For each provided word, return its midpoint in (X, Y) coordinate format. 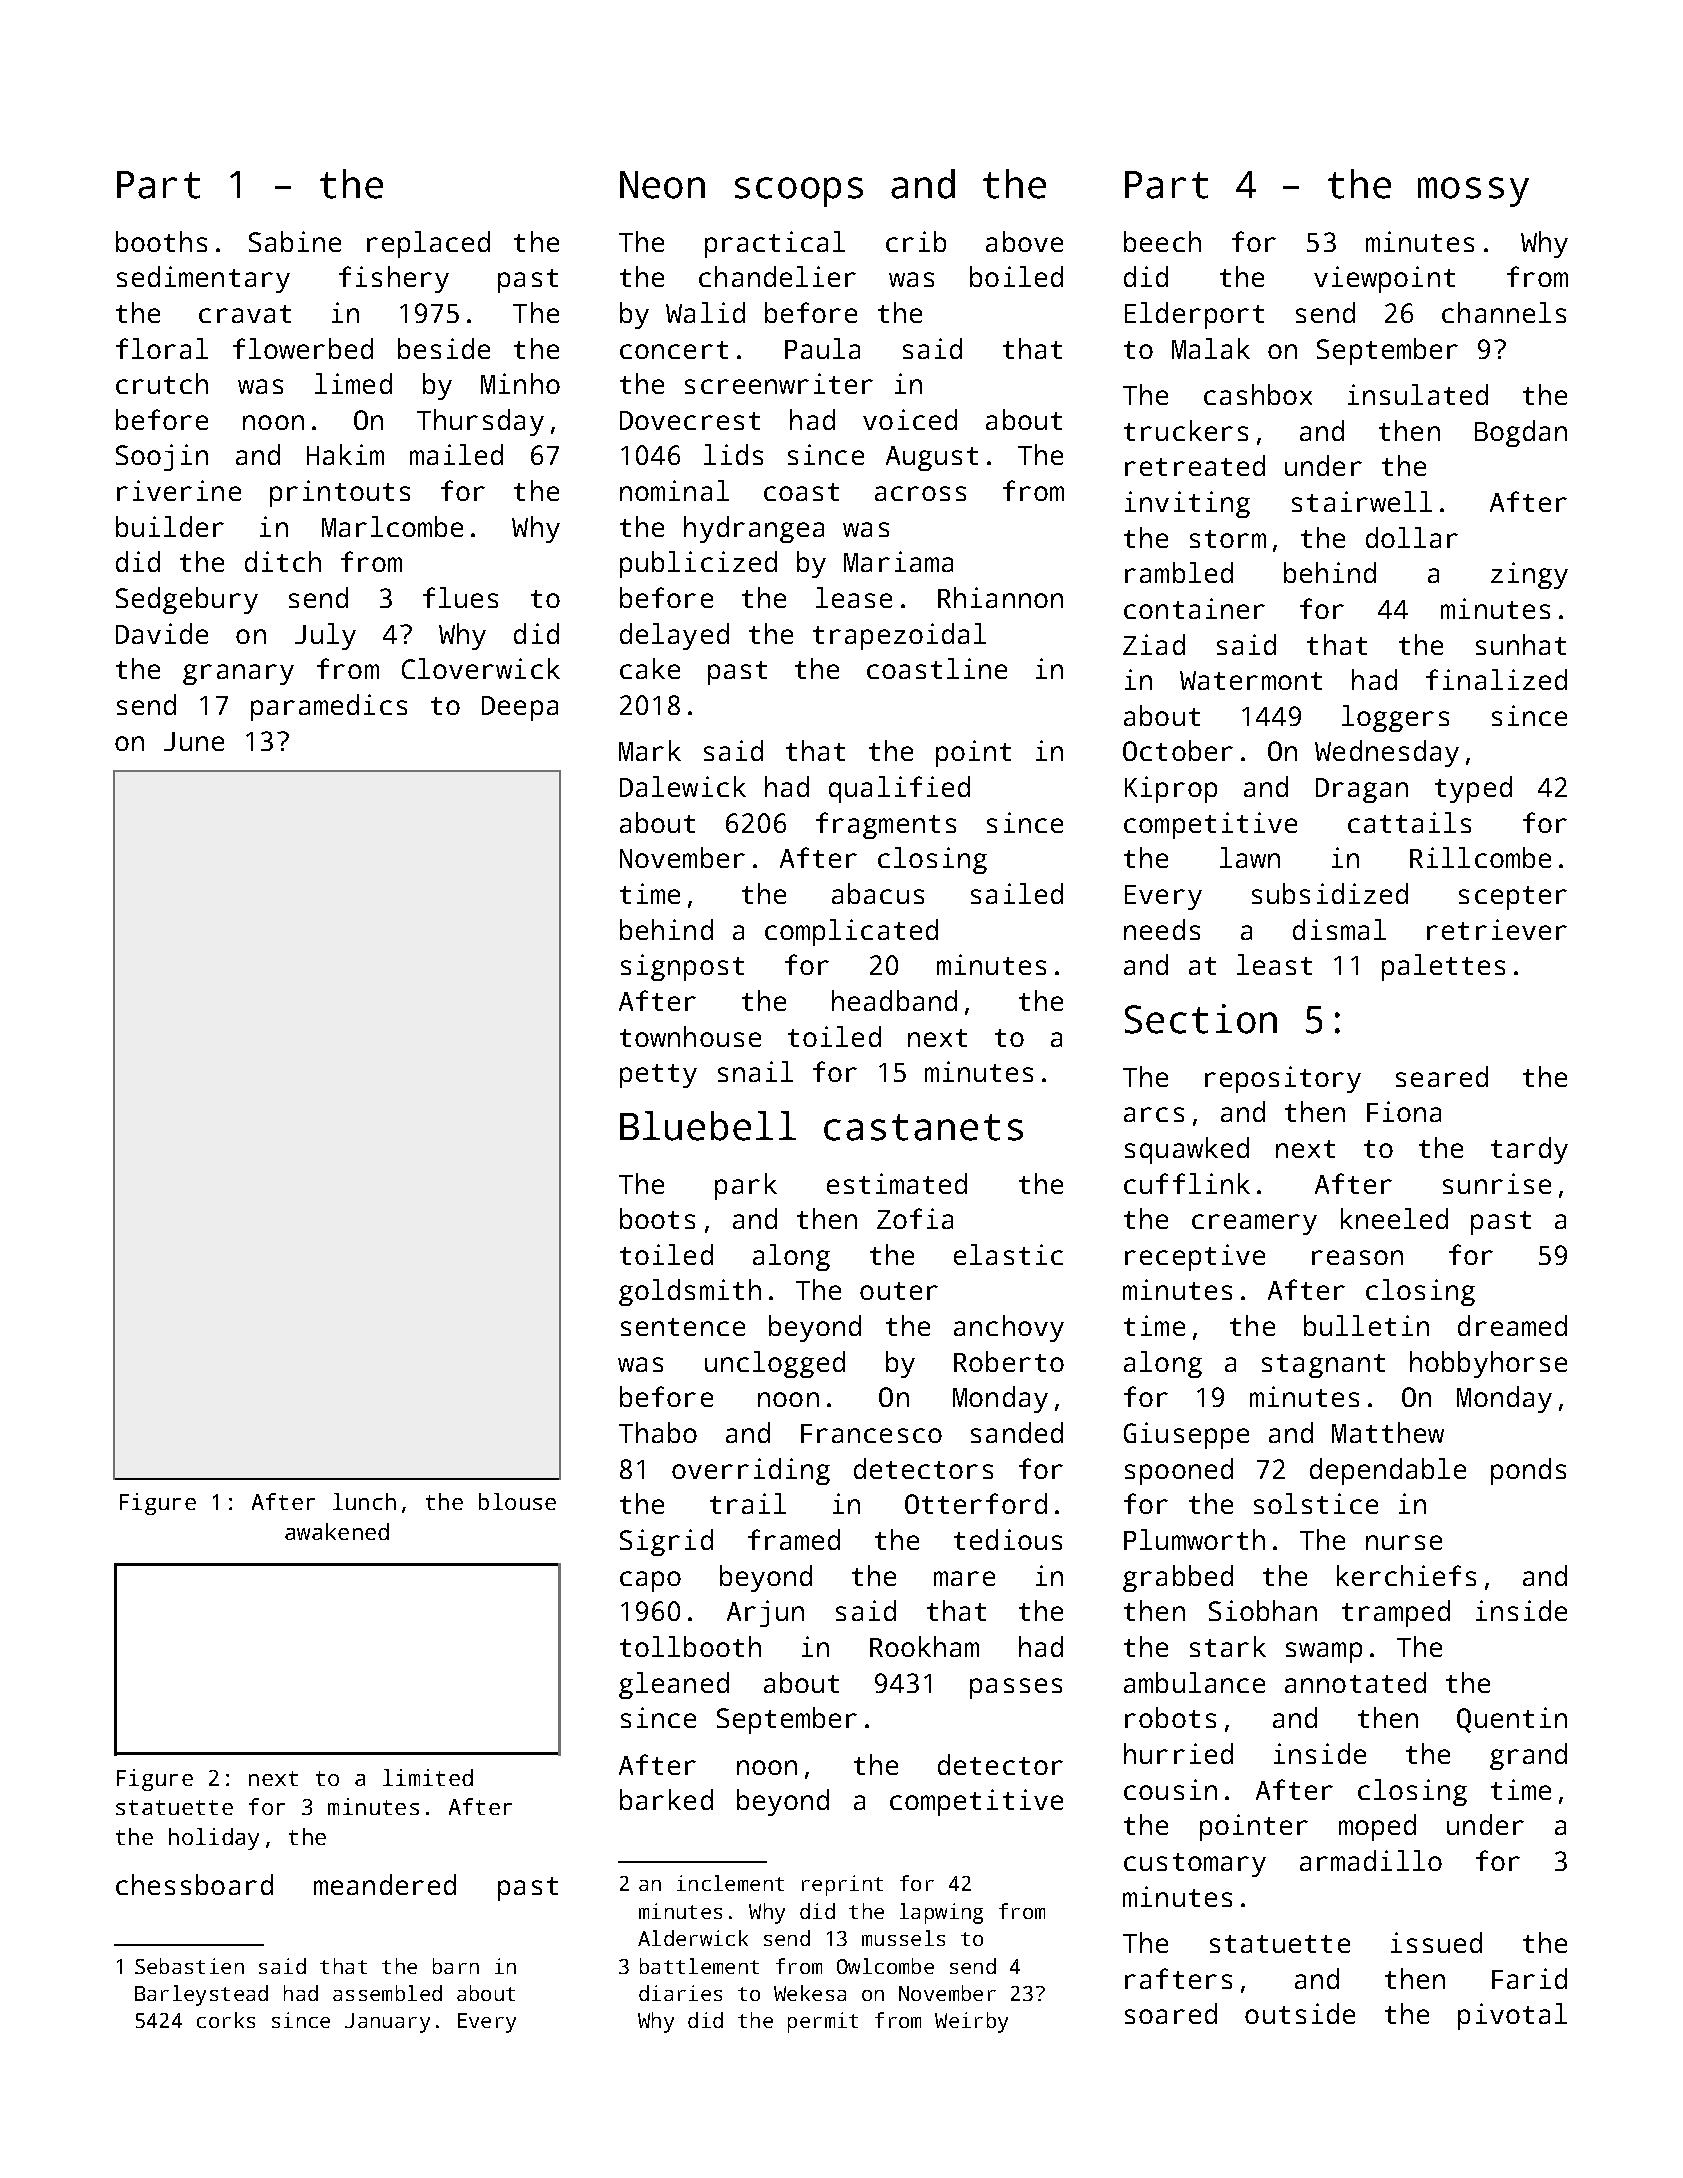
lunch (364, 1501)
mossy (1473, 192)
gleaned (674, 1685)
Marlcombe (392, 526)
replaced (428, 244)
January (387, 2023)
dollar (1412, 537)
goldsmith (690, 1292)
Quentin (1512, 1720)
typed (1473, 789)
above (1024, 241)
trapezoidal (899, 636)
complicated (851, 932)
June (194, 741)
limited (428, 1777)
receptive (1195, 1257)
